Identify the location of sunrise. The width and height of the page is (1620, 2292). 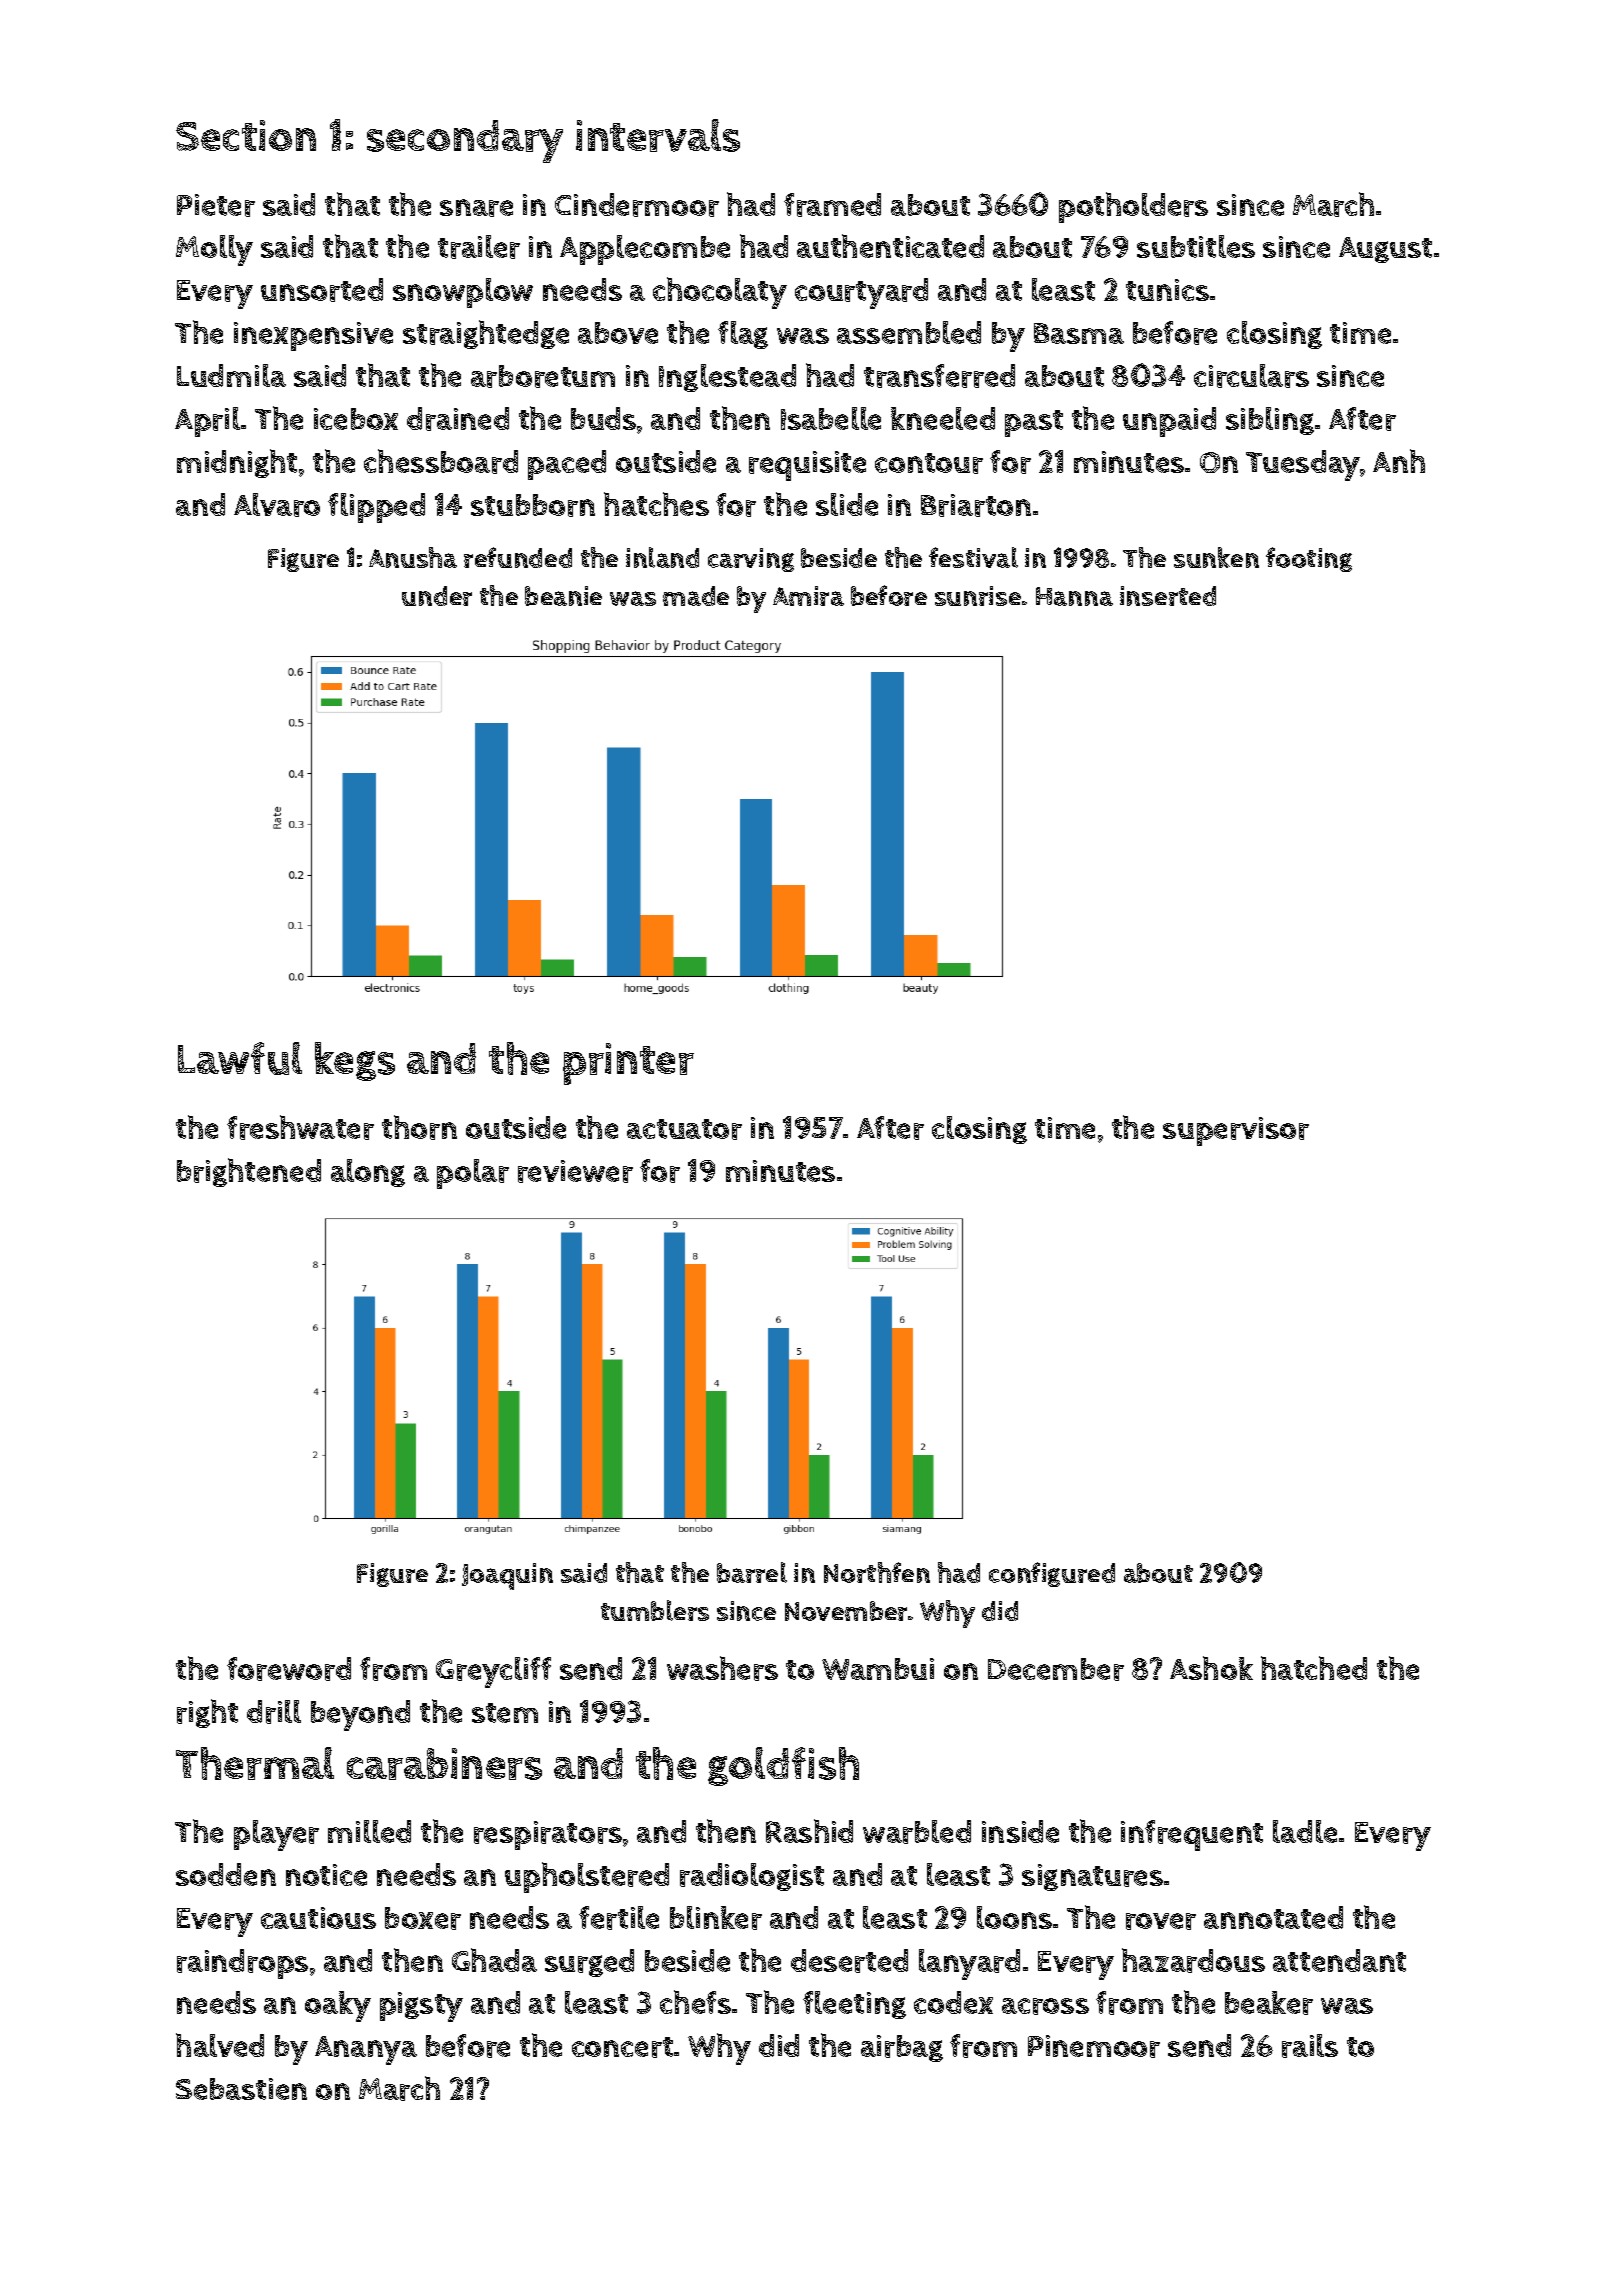
(978, 596).
